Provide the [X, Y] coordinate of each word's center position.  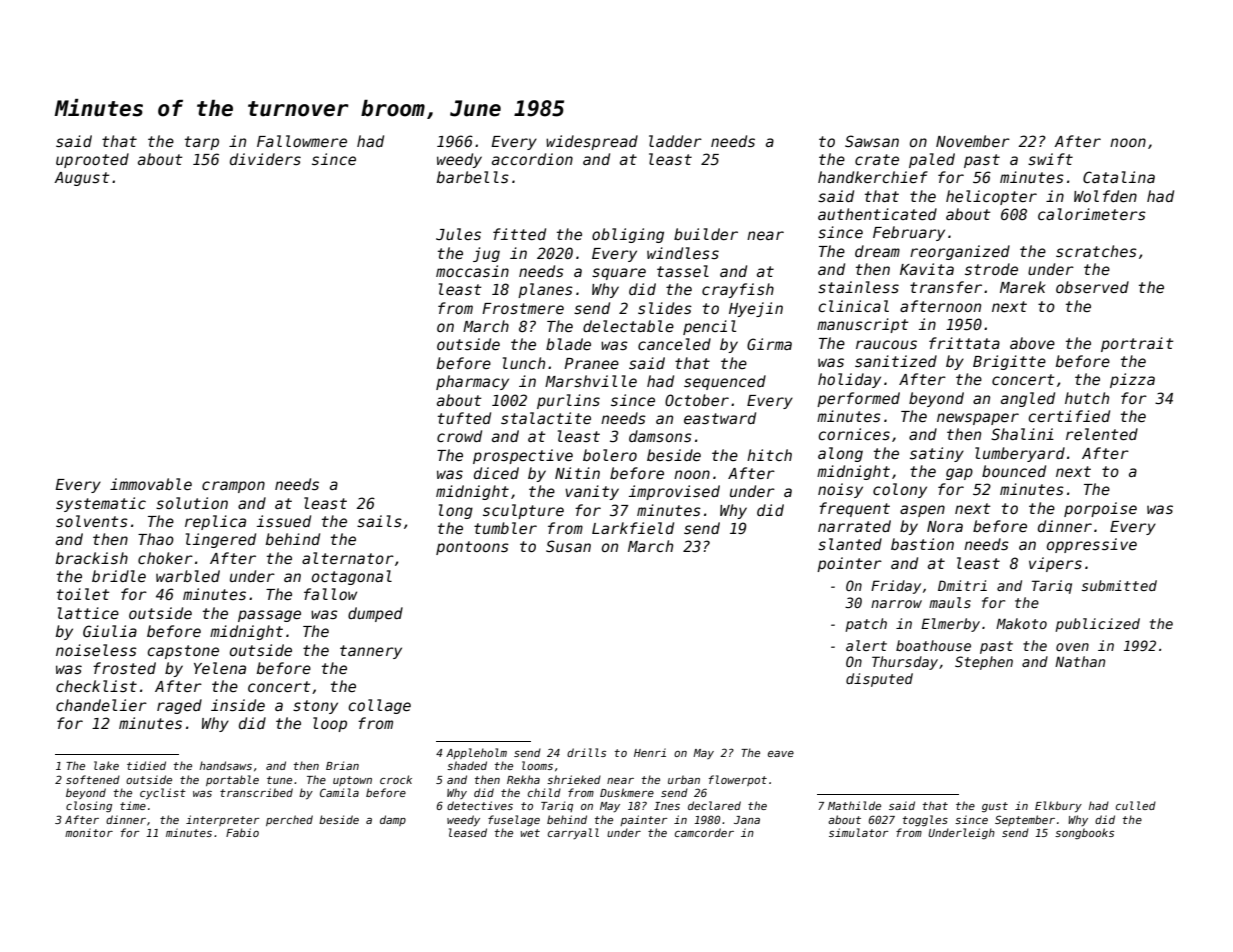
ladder [675, 141]
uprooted [92, 160]
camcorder [704, 832]
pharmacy [472, 382]
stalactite [546, 418]
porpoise [1100, 509]
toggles [925, 820]
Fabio [242, 832]
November [973, 141]
